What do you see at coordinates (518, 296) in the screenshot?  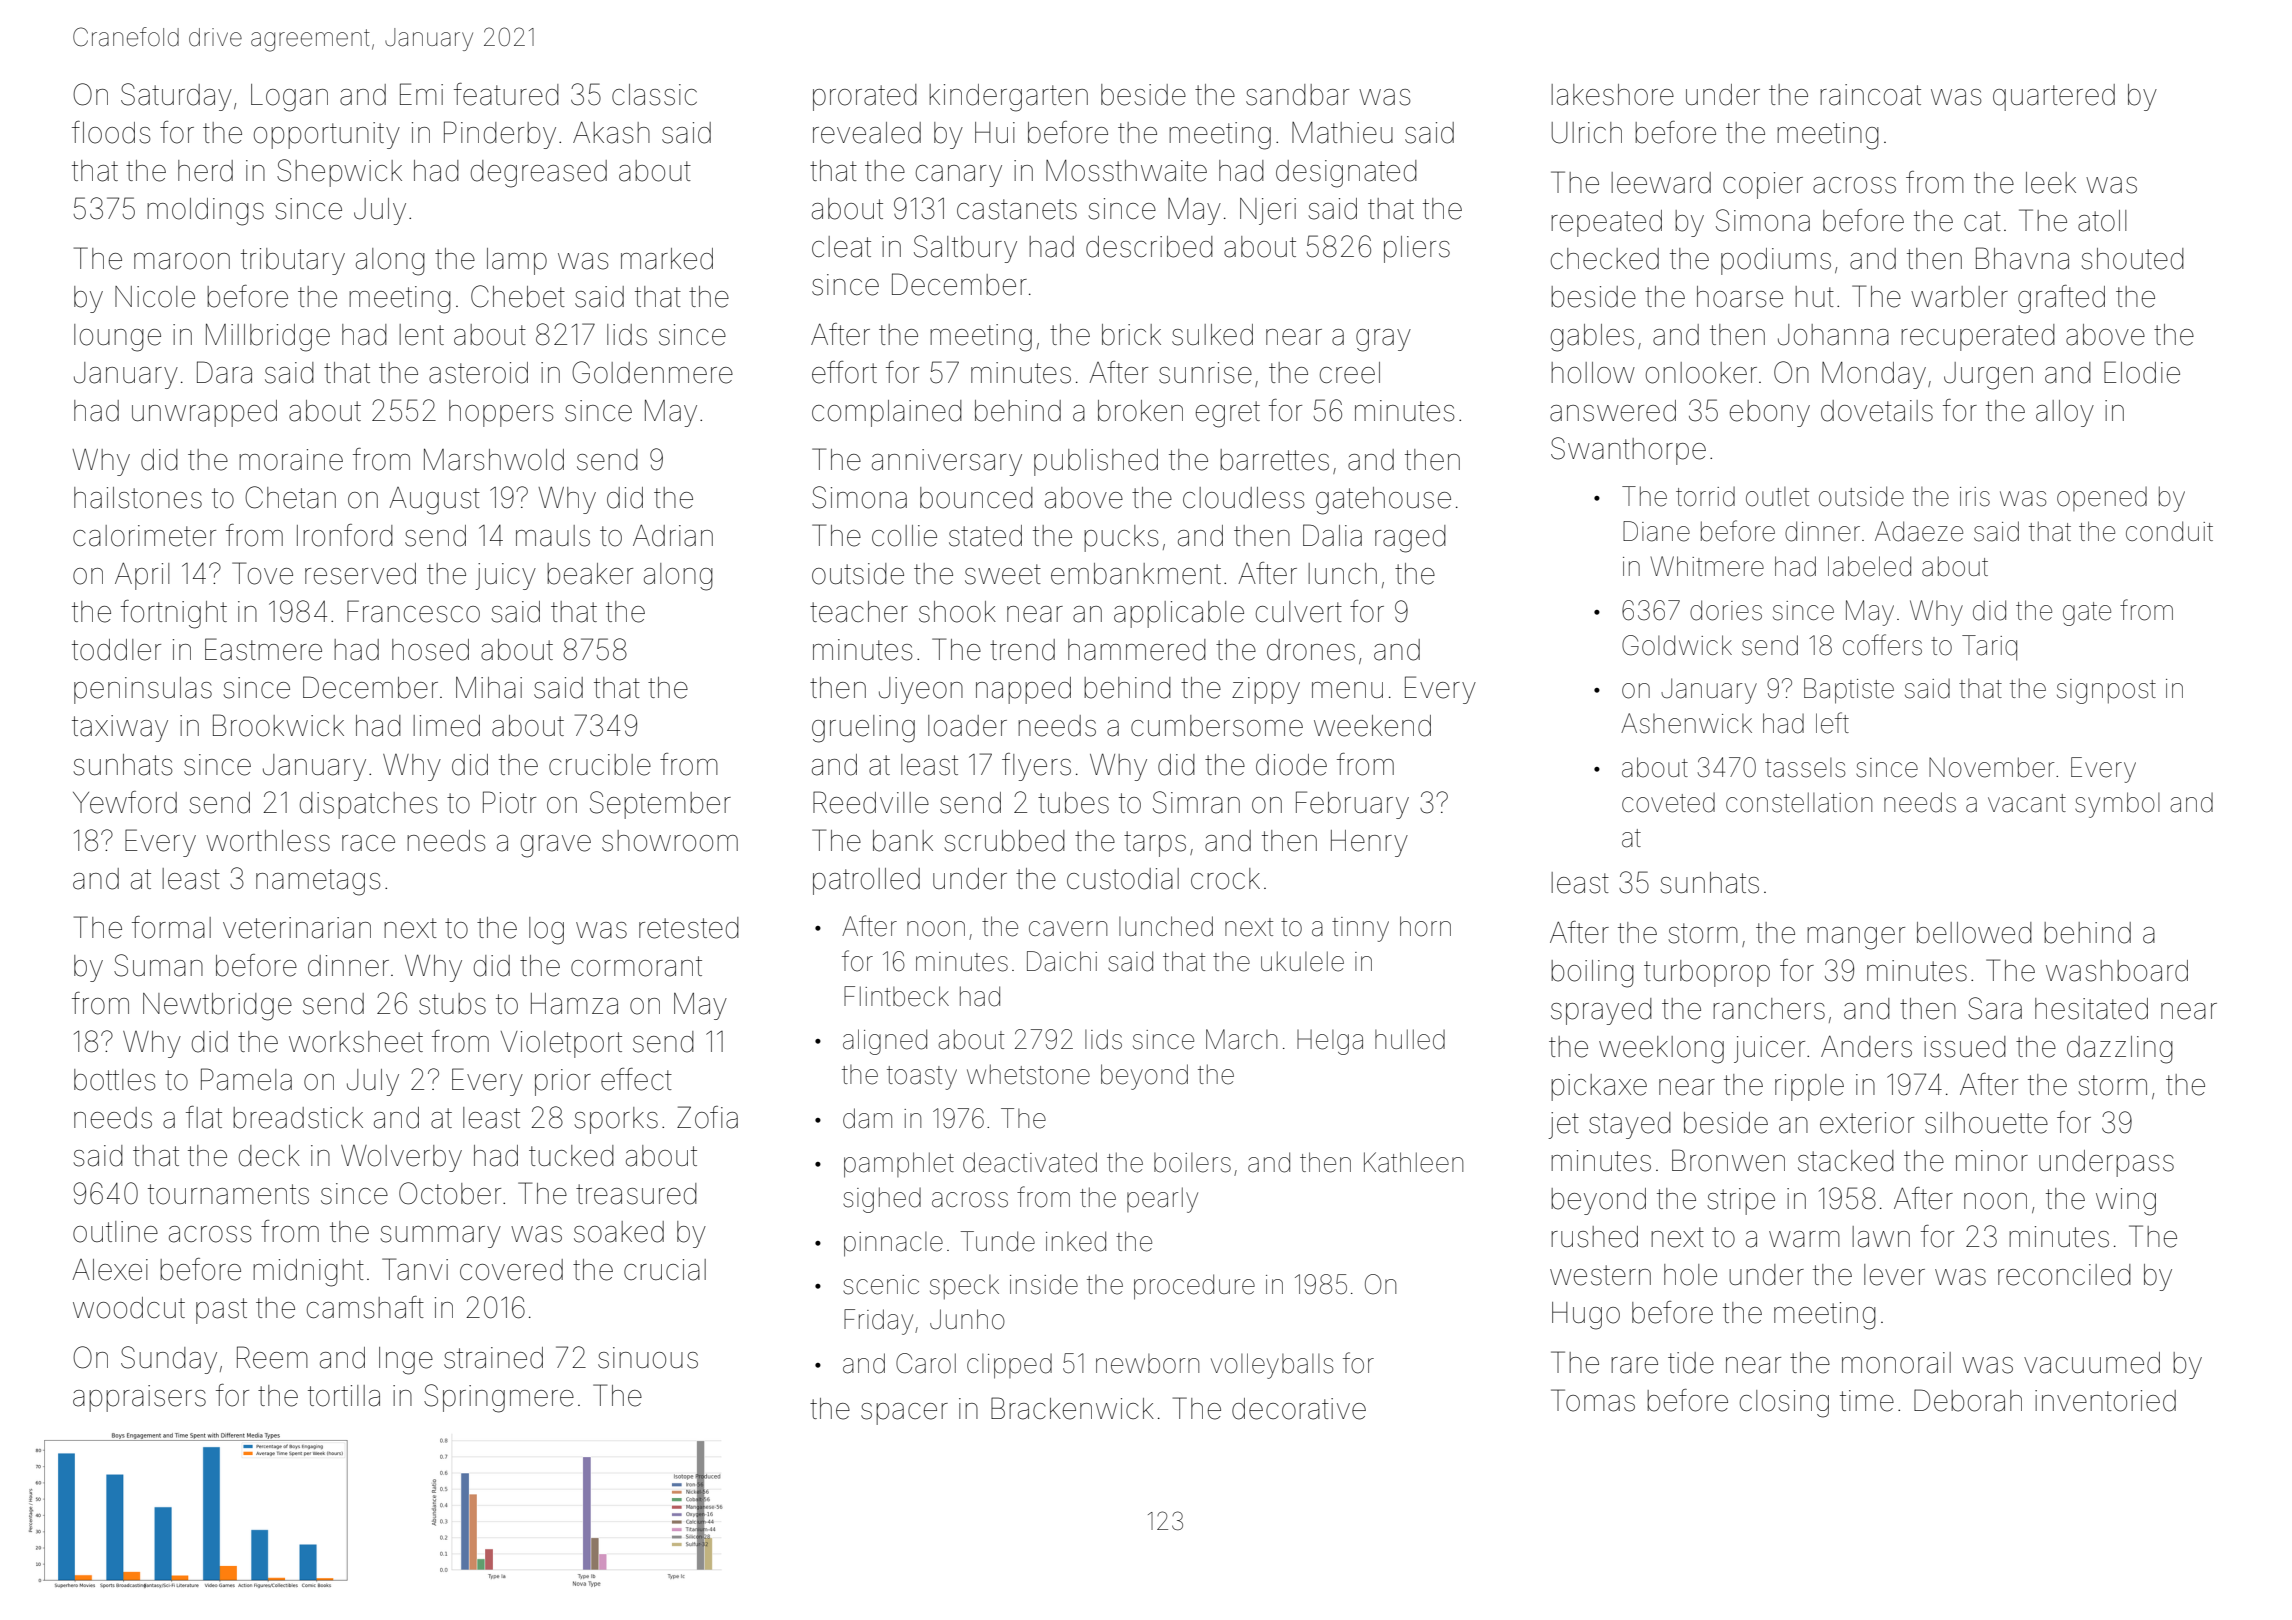 I see `Chebet` at bounding box center [518, 296].
